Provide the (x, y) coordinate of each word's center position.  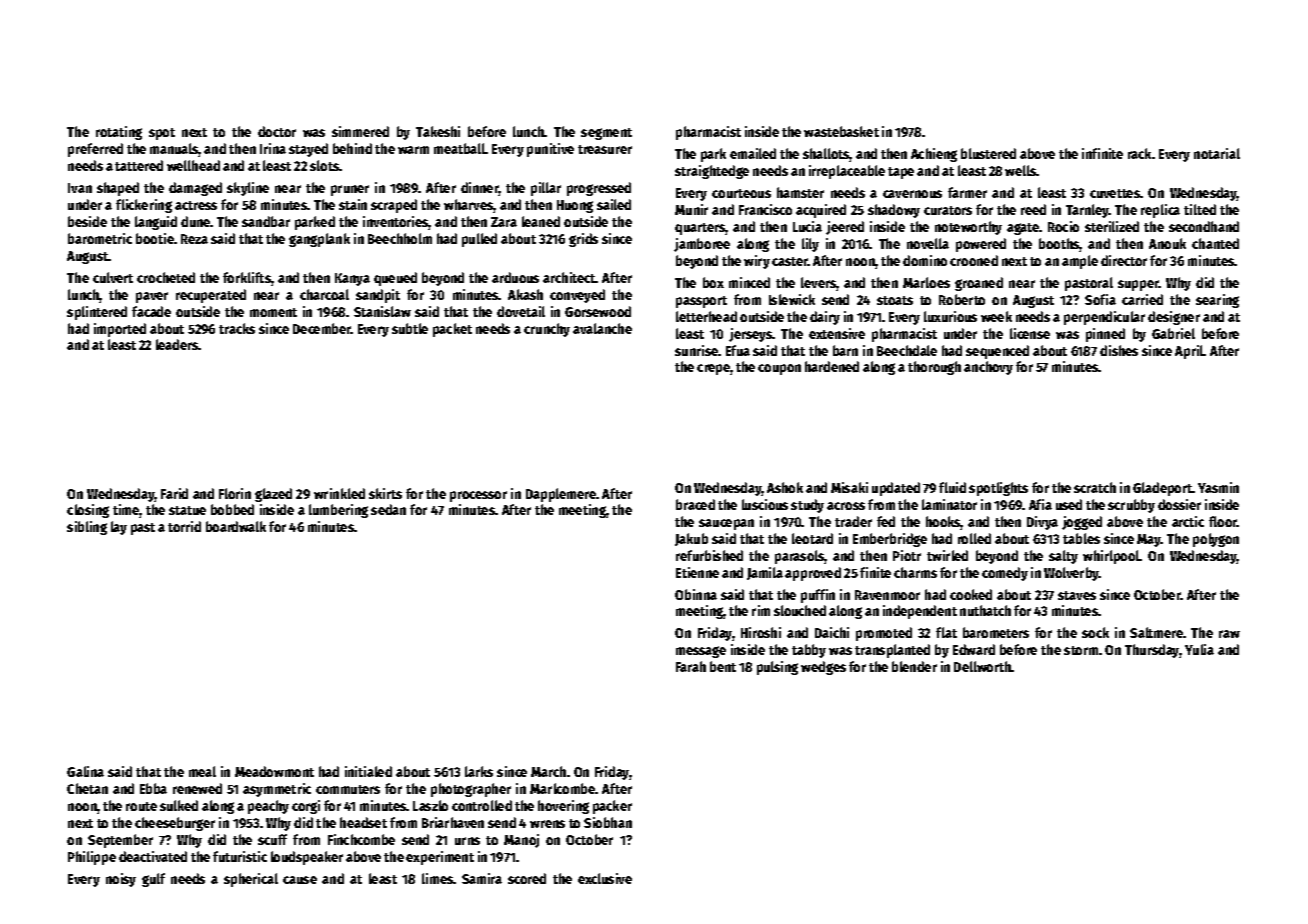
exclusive (605, 878)
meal (202, 771)
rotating (119, 133)
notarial (1217, 153)
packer (612, 807)
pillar (546, 189)
